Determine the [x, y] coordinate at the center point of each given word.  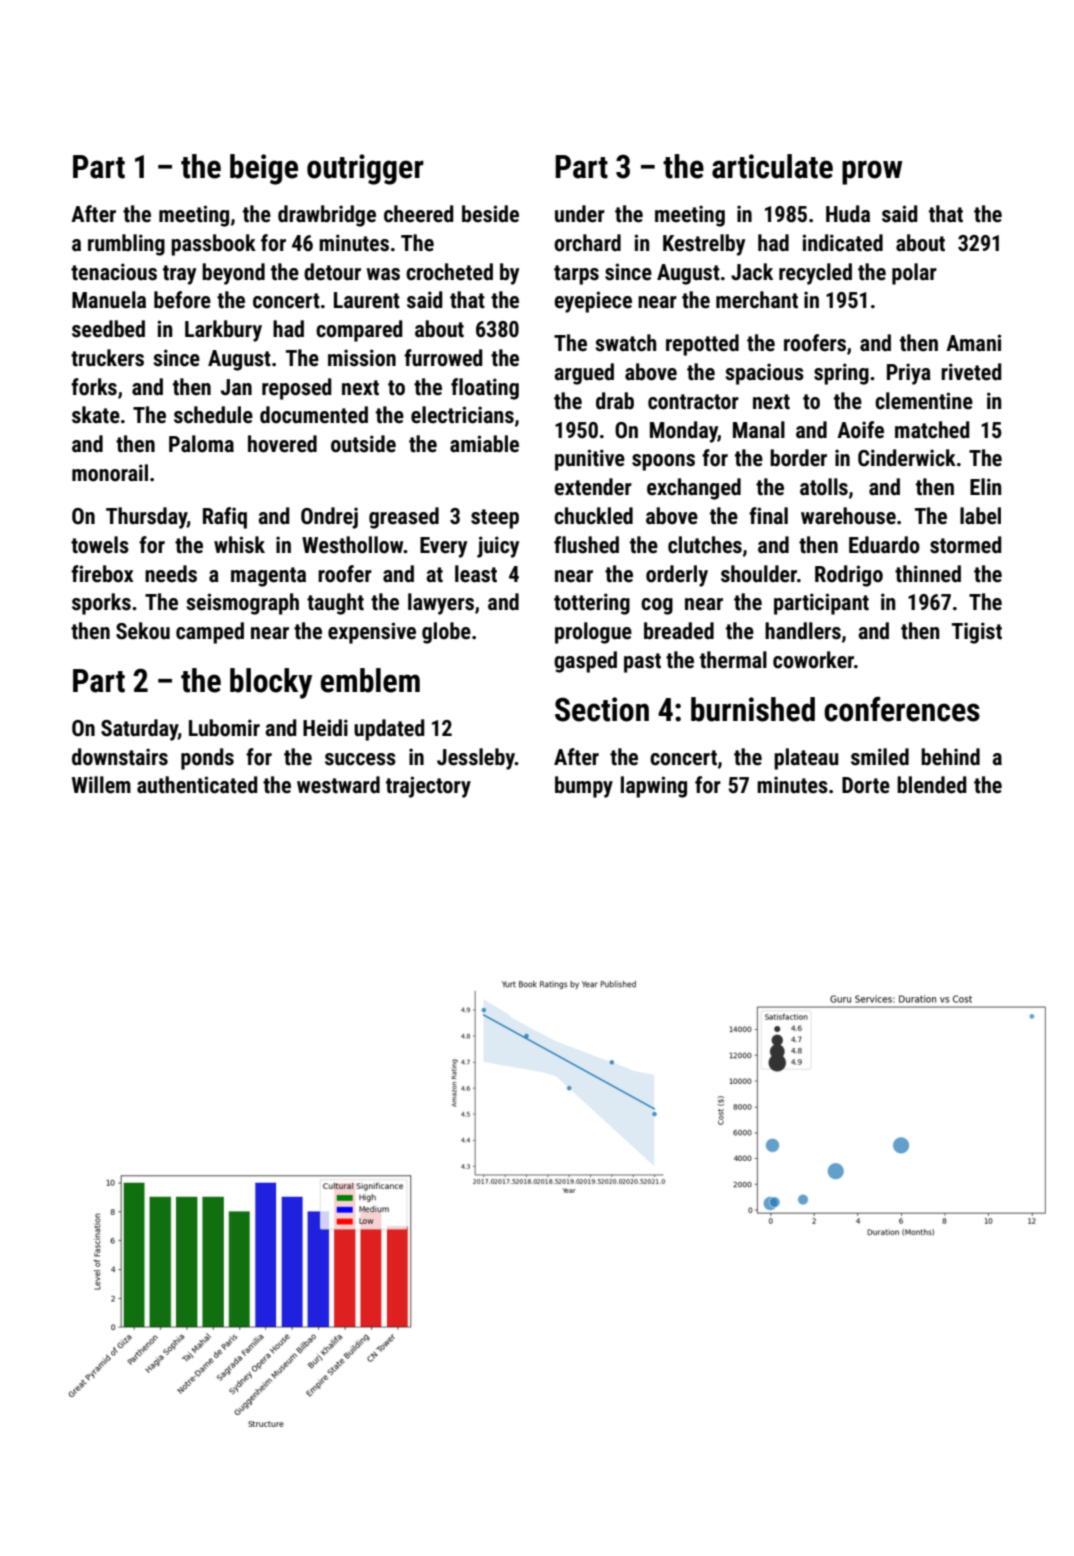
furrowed [443, 358]
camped [210, 633]
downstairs [120, 757]
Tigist [977, 633]
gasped [585, 662]
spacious [764, 374]
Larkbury [223, 331]
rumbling [126, 245]
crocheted [449, 272]
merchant [757, 300]
